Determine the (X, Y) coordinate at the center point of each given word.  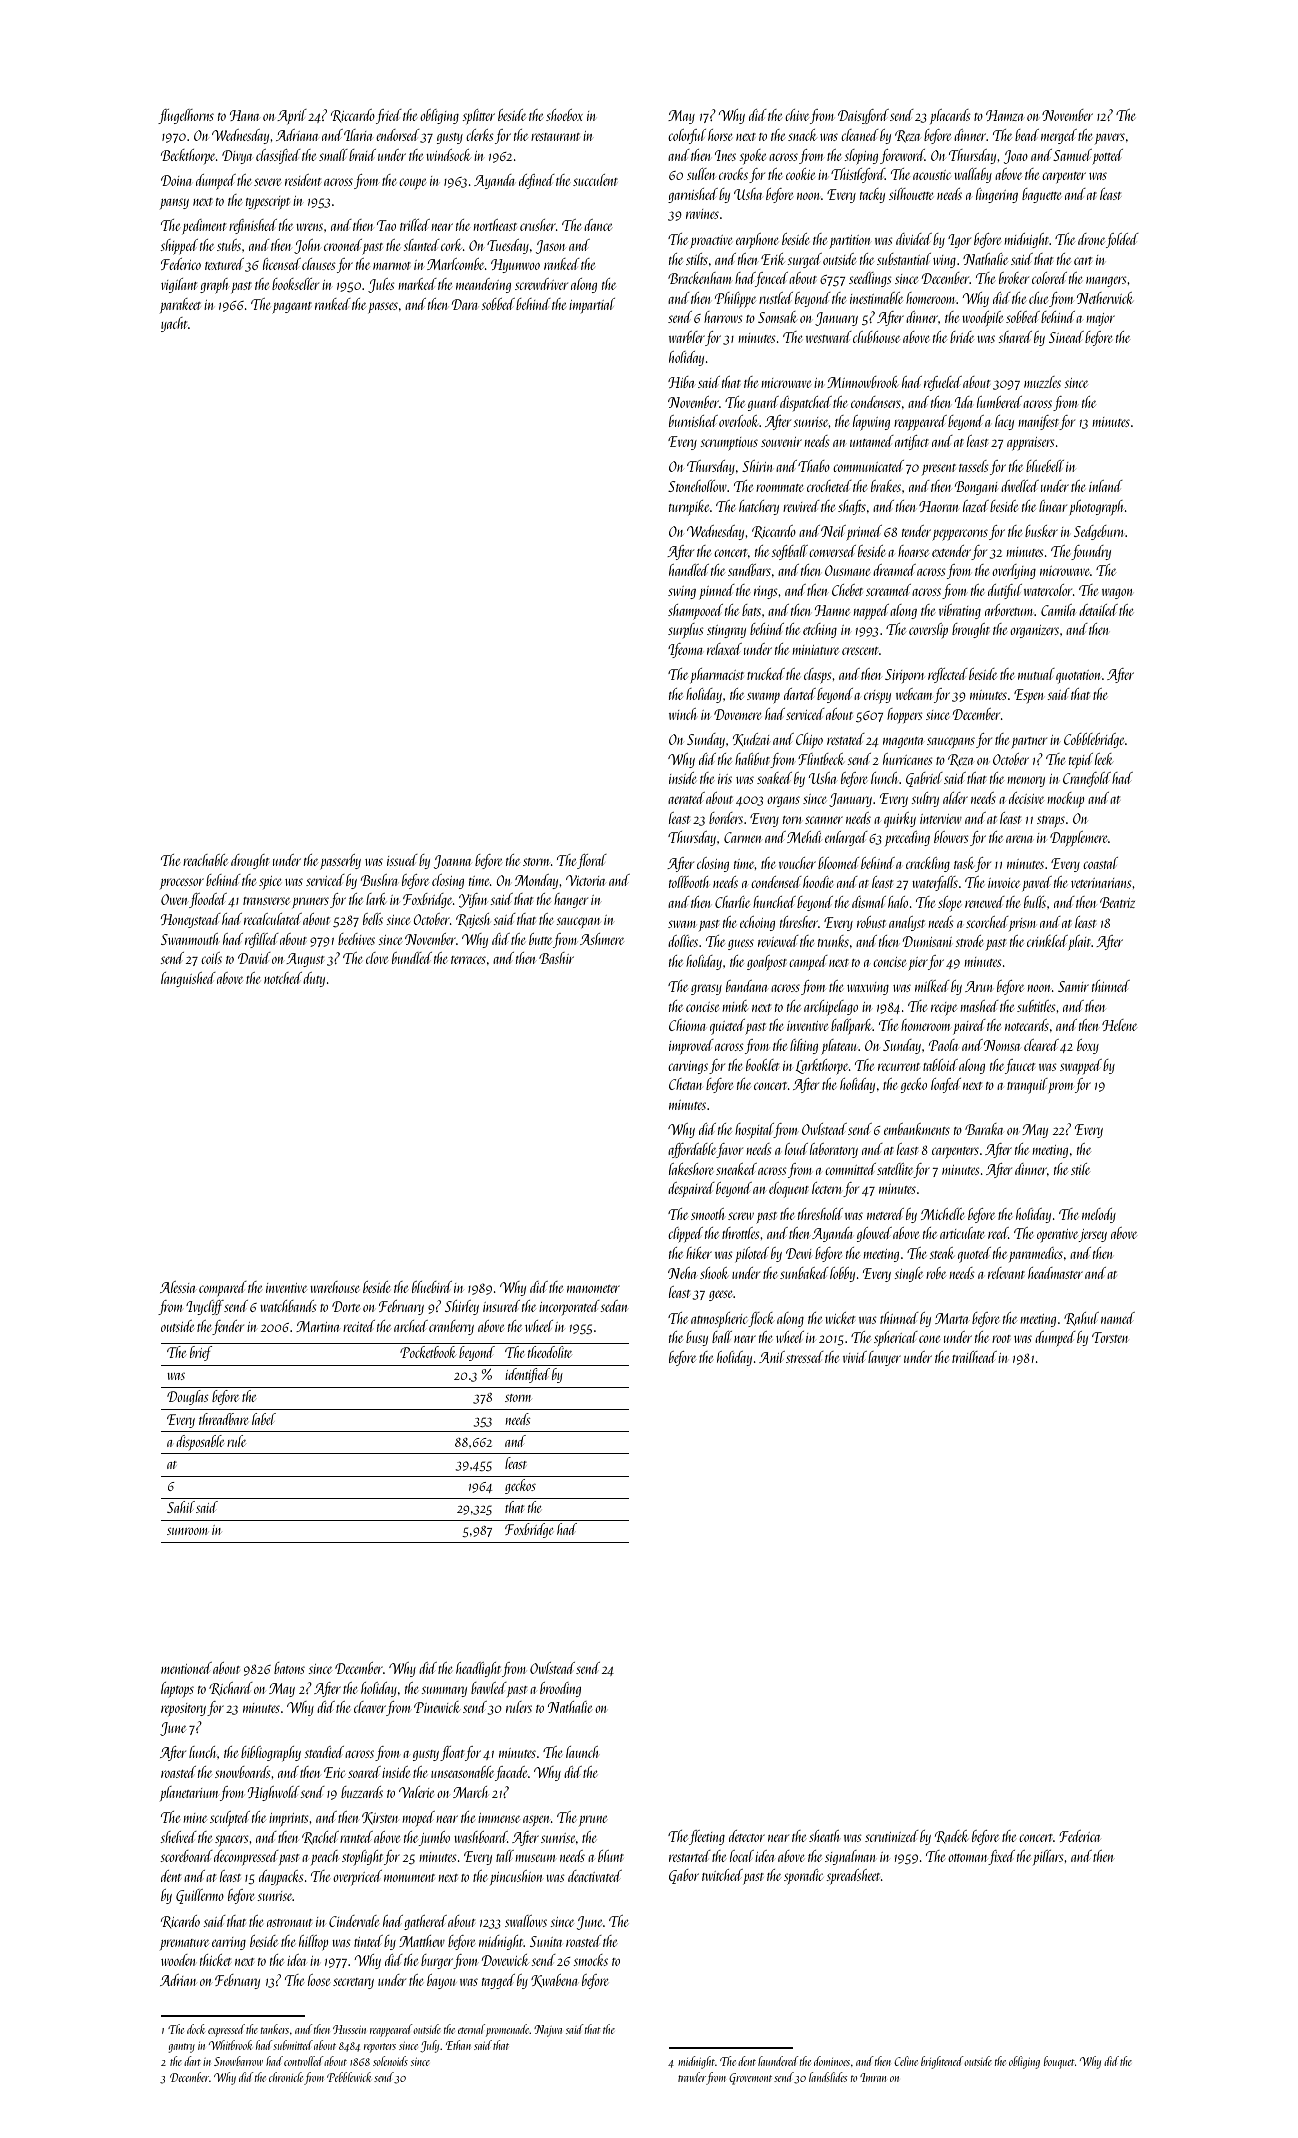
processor (182, 883)
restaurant (555, 137)
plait (1080, 942)
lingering (997, 195)
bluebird (432, 1287)
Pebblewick (349, 2077)
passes (383, 307)
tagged (498, 1981)
